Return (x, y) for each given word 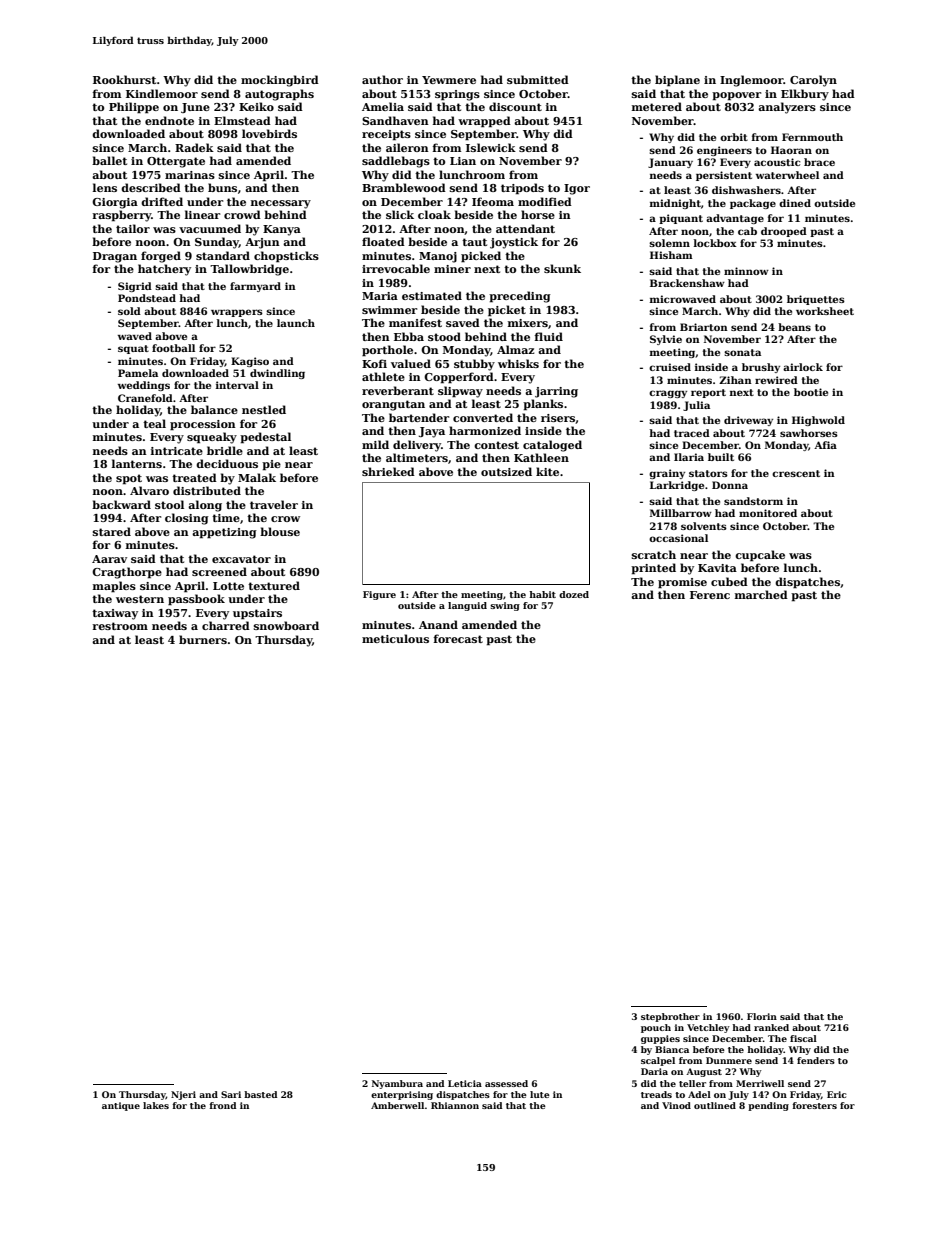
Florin (762, 1016)
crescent (796, 473)
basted (260, 1094)
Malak (257, 477)
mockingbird (280, 81)
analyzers (787, 108)
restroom (120, 626)
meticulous (395, 638)
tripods (522, 189)
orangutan (393, 405)
